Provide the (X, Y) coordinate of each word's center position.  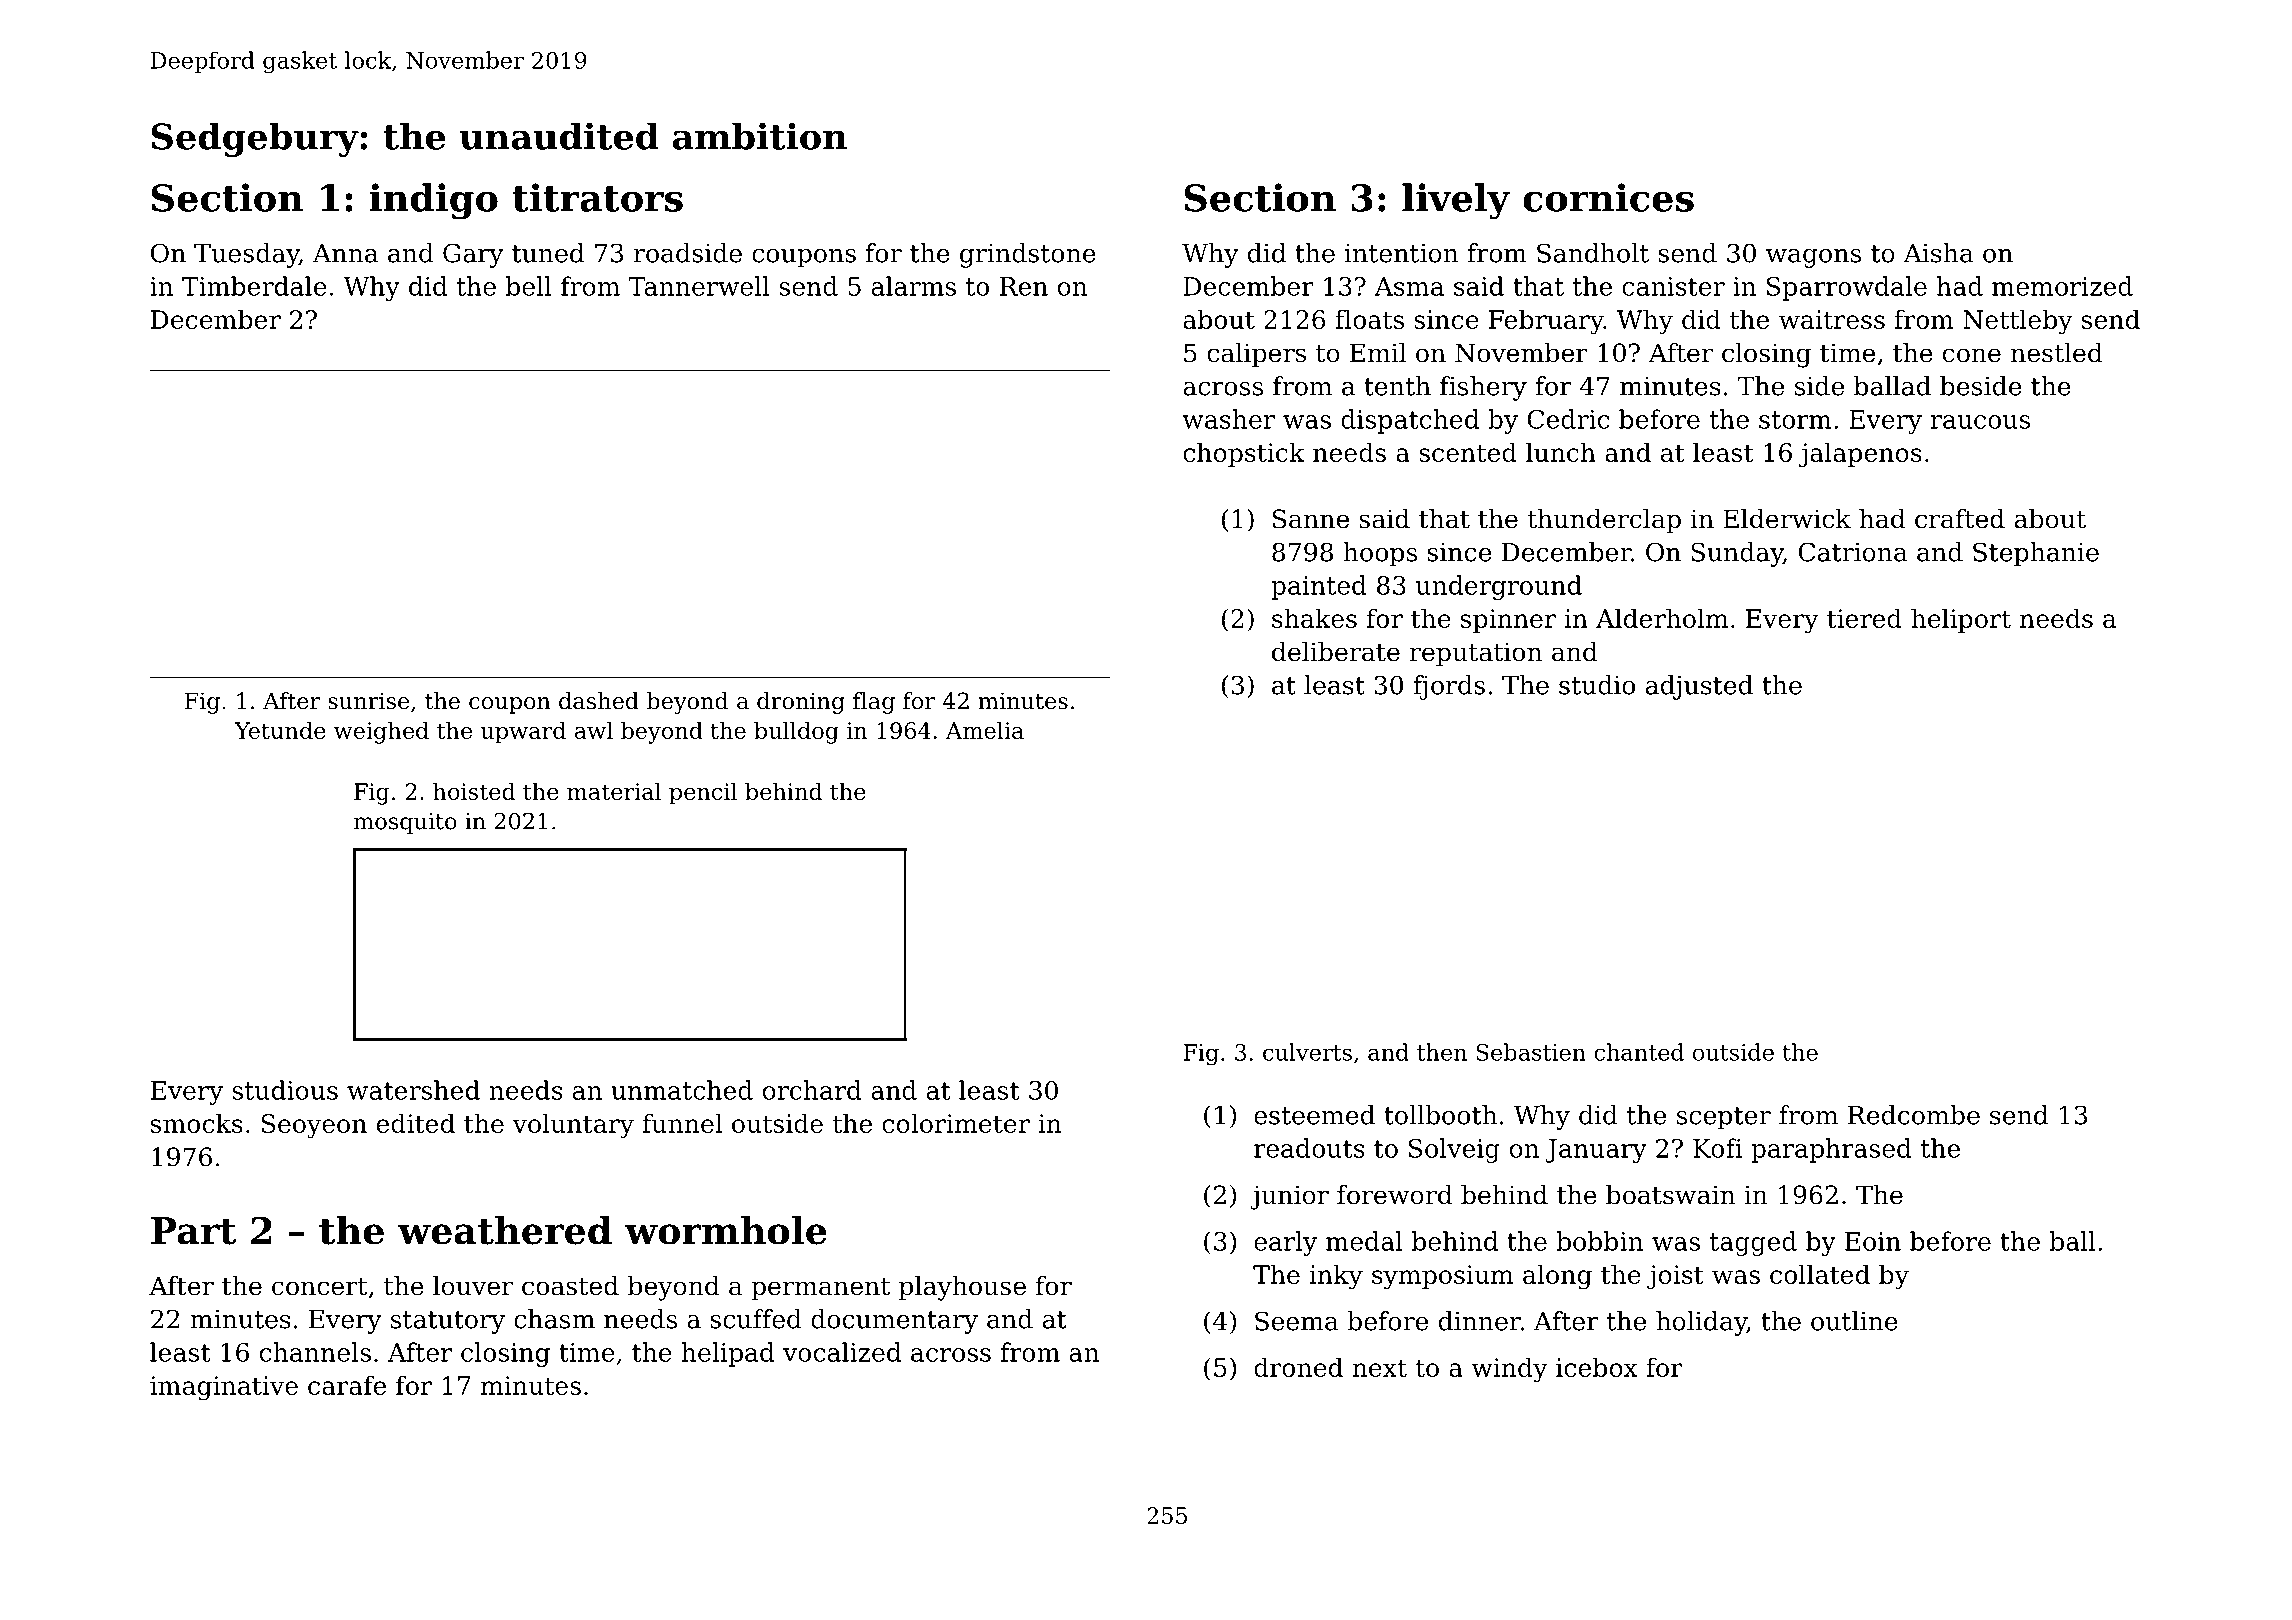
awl (594, 730)
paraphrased (1831, 1150)
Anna (345, 253)
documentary (894, 1321)
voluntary (573, 1126)
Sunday (1737, 554)
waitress (1832, 319)
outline (1854, 1321)
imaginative (224, 1388)
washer (1228, 419)
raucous (1980, 422)
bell (529, 286)
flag (874, 703)
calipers (1256, 355)
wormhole (726, 1230)
